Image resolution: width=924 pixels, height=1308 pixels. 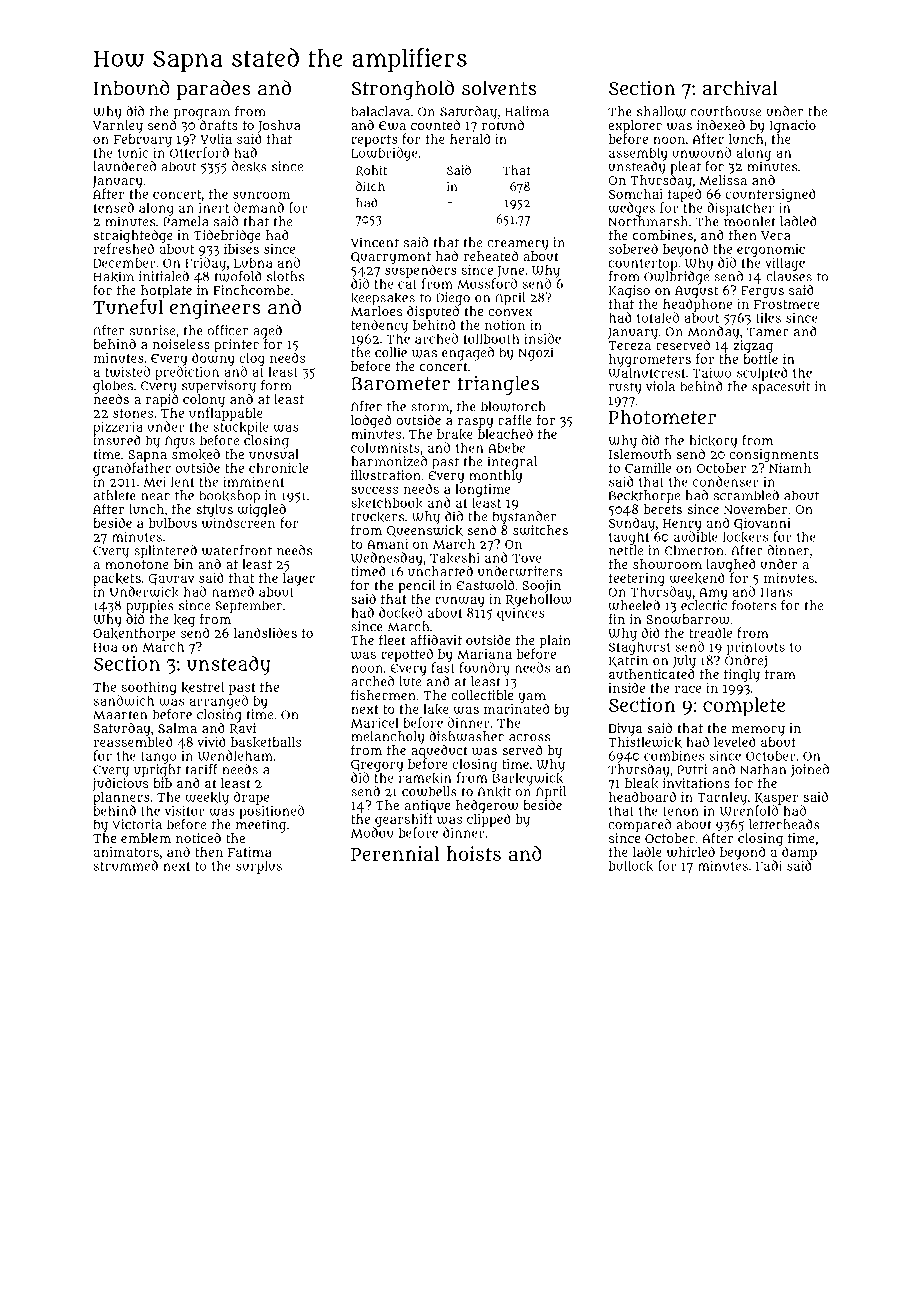 I want to click on unwound, so click(x=701, y=152).
